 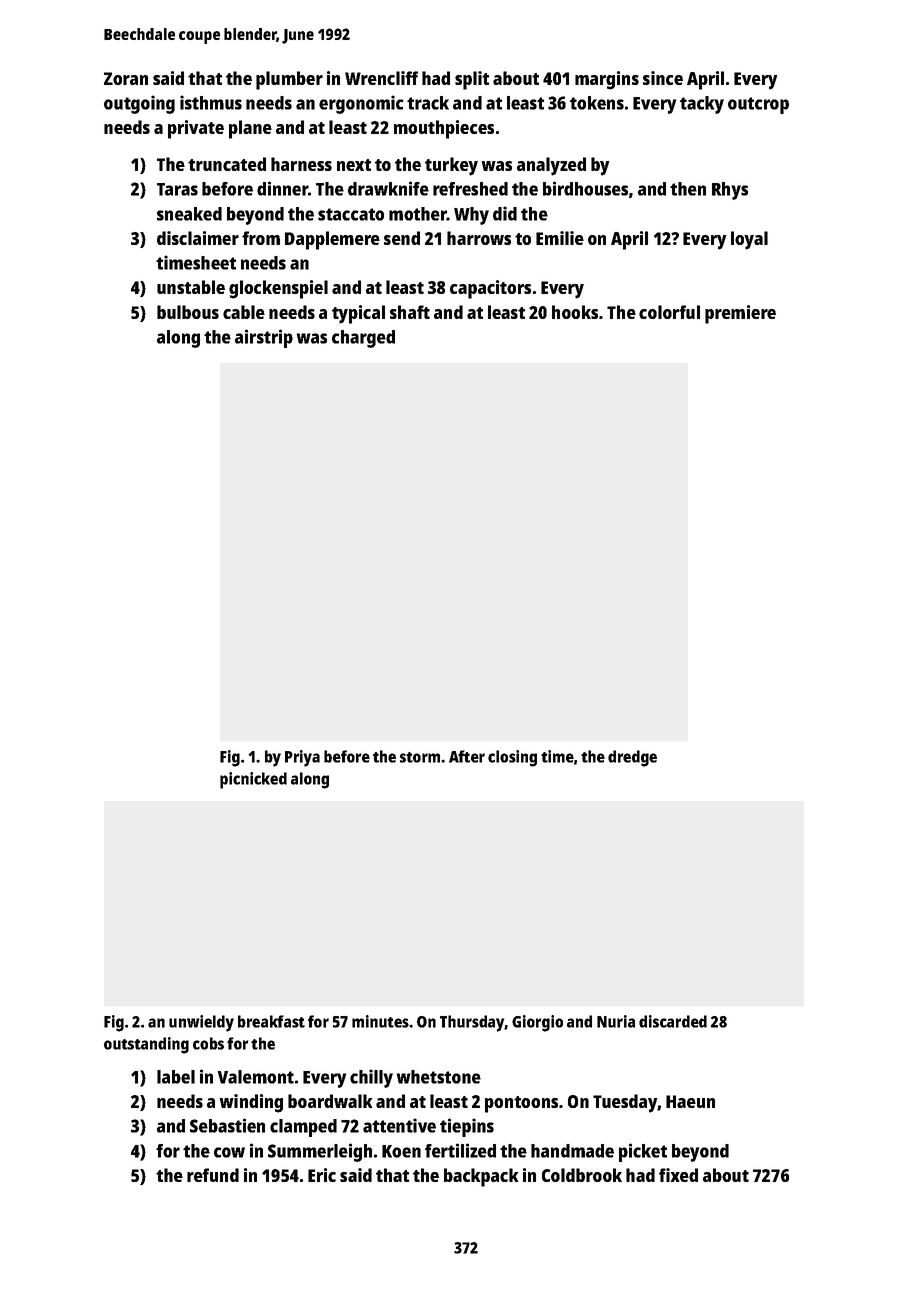 I want to click on mouthpieces, so click(x=444, y=129).
